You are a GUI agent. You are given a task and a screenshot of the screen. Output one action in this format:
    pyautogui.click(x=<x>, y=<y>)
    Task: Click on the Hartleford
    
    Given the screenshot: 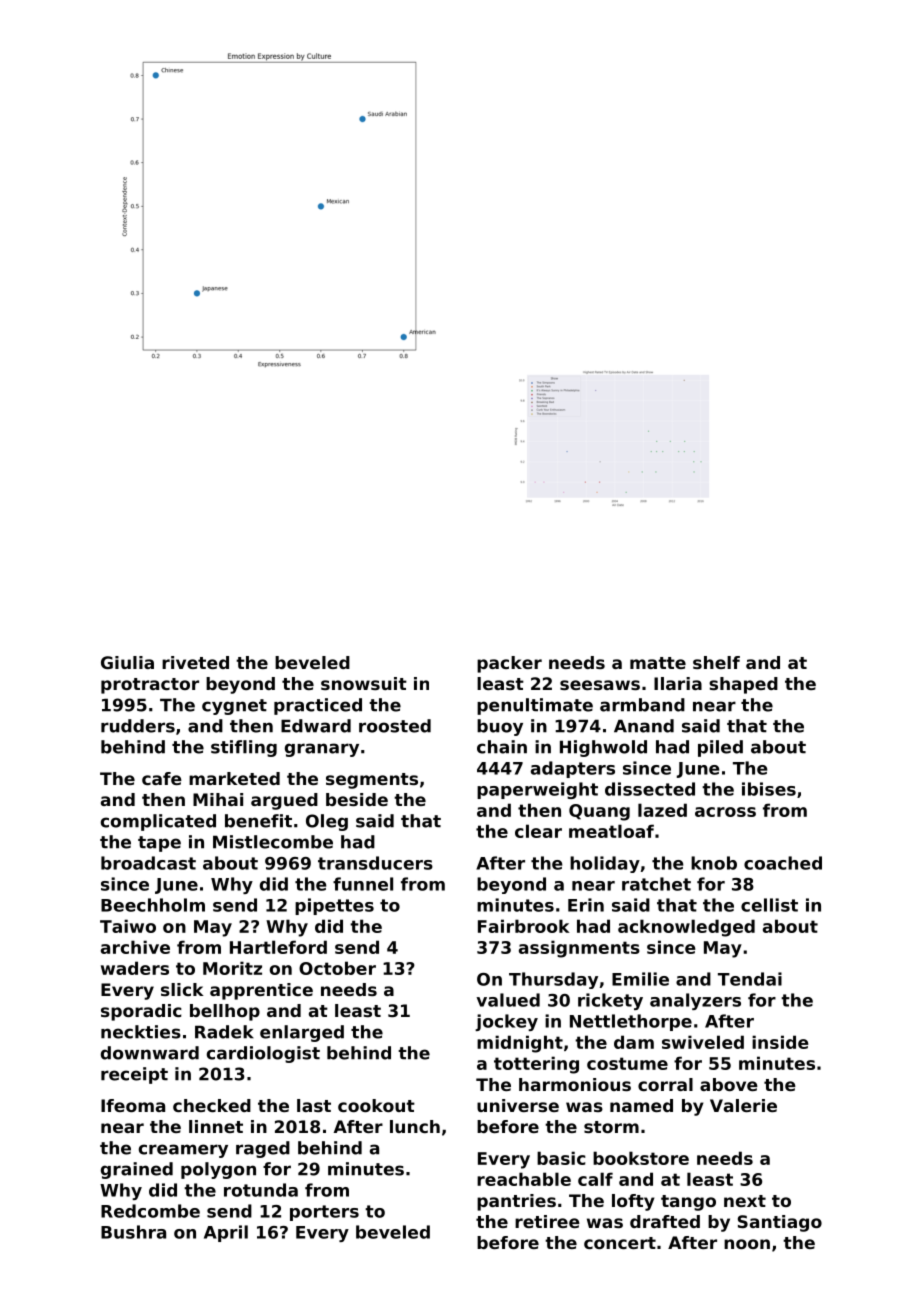 What is the action you would take?
    pyautogui.click(x=278, y=947)
